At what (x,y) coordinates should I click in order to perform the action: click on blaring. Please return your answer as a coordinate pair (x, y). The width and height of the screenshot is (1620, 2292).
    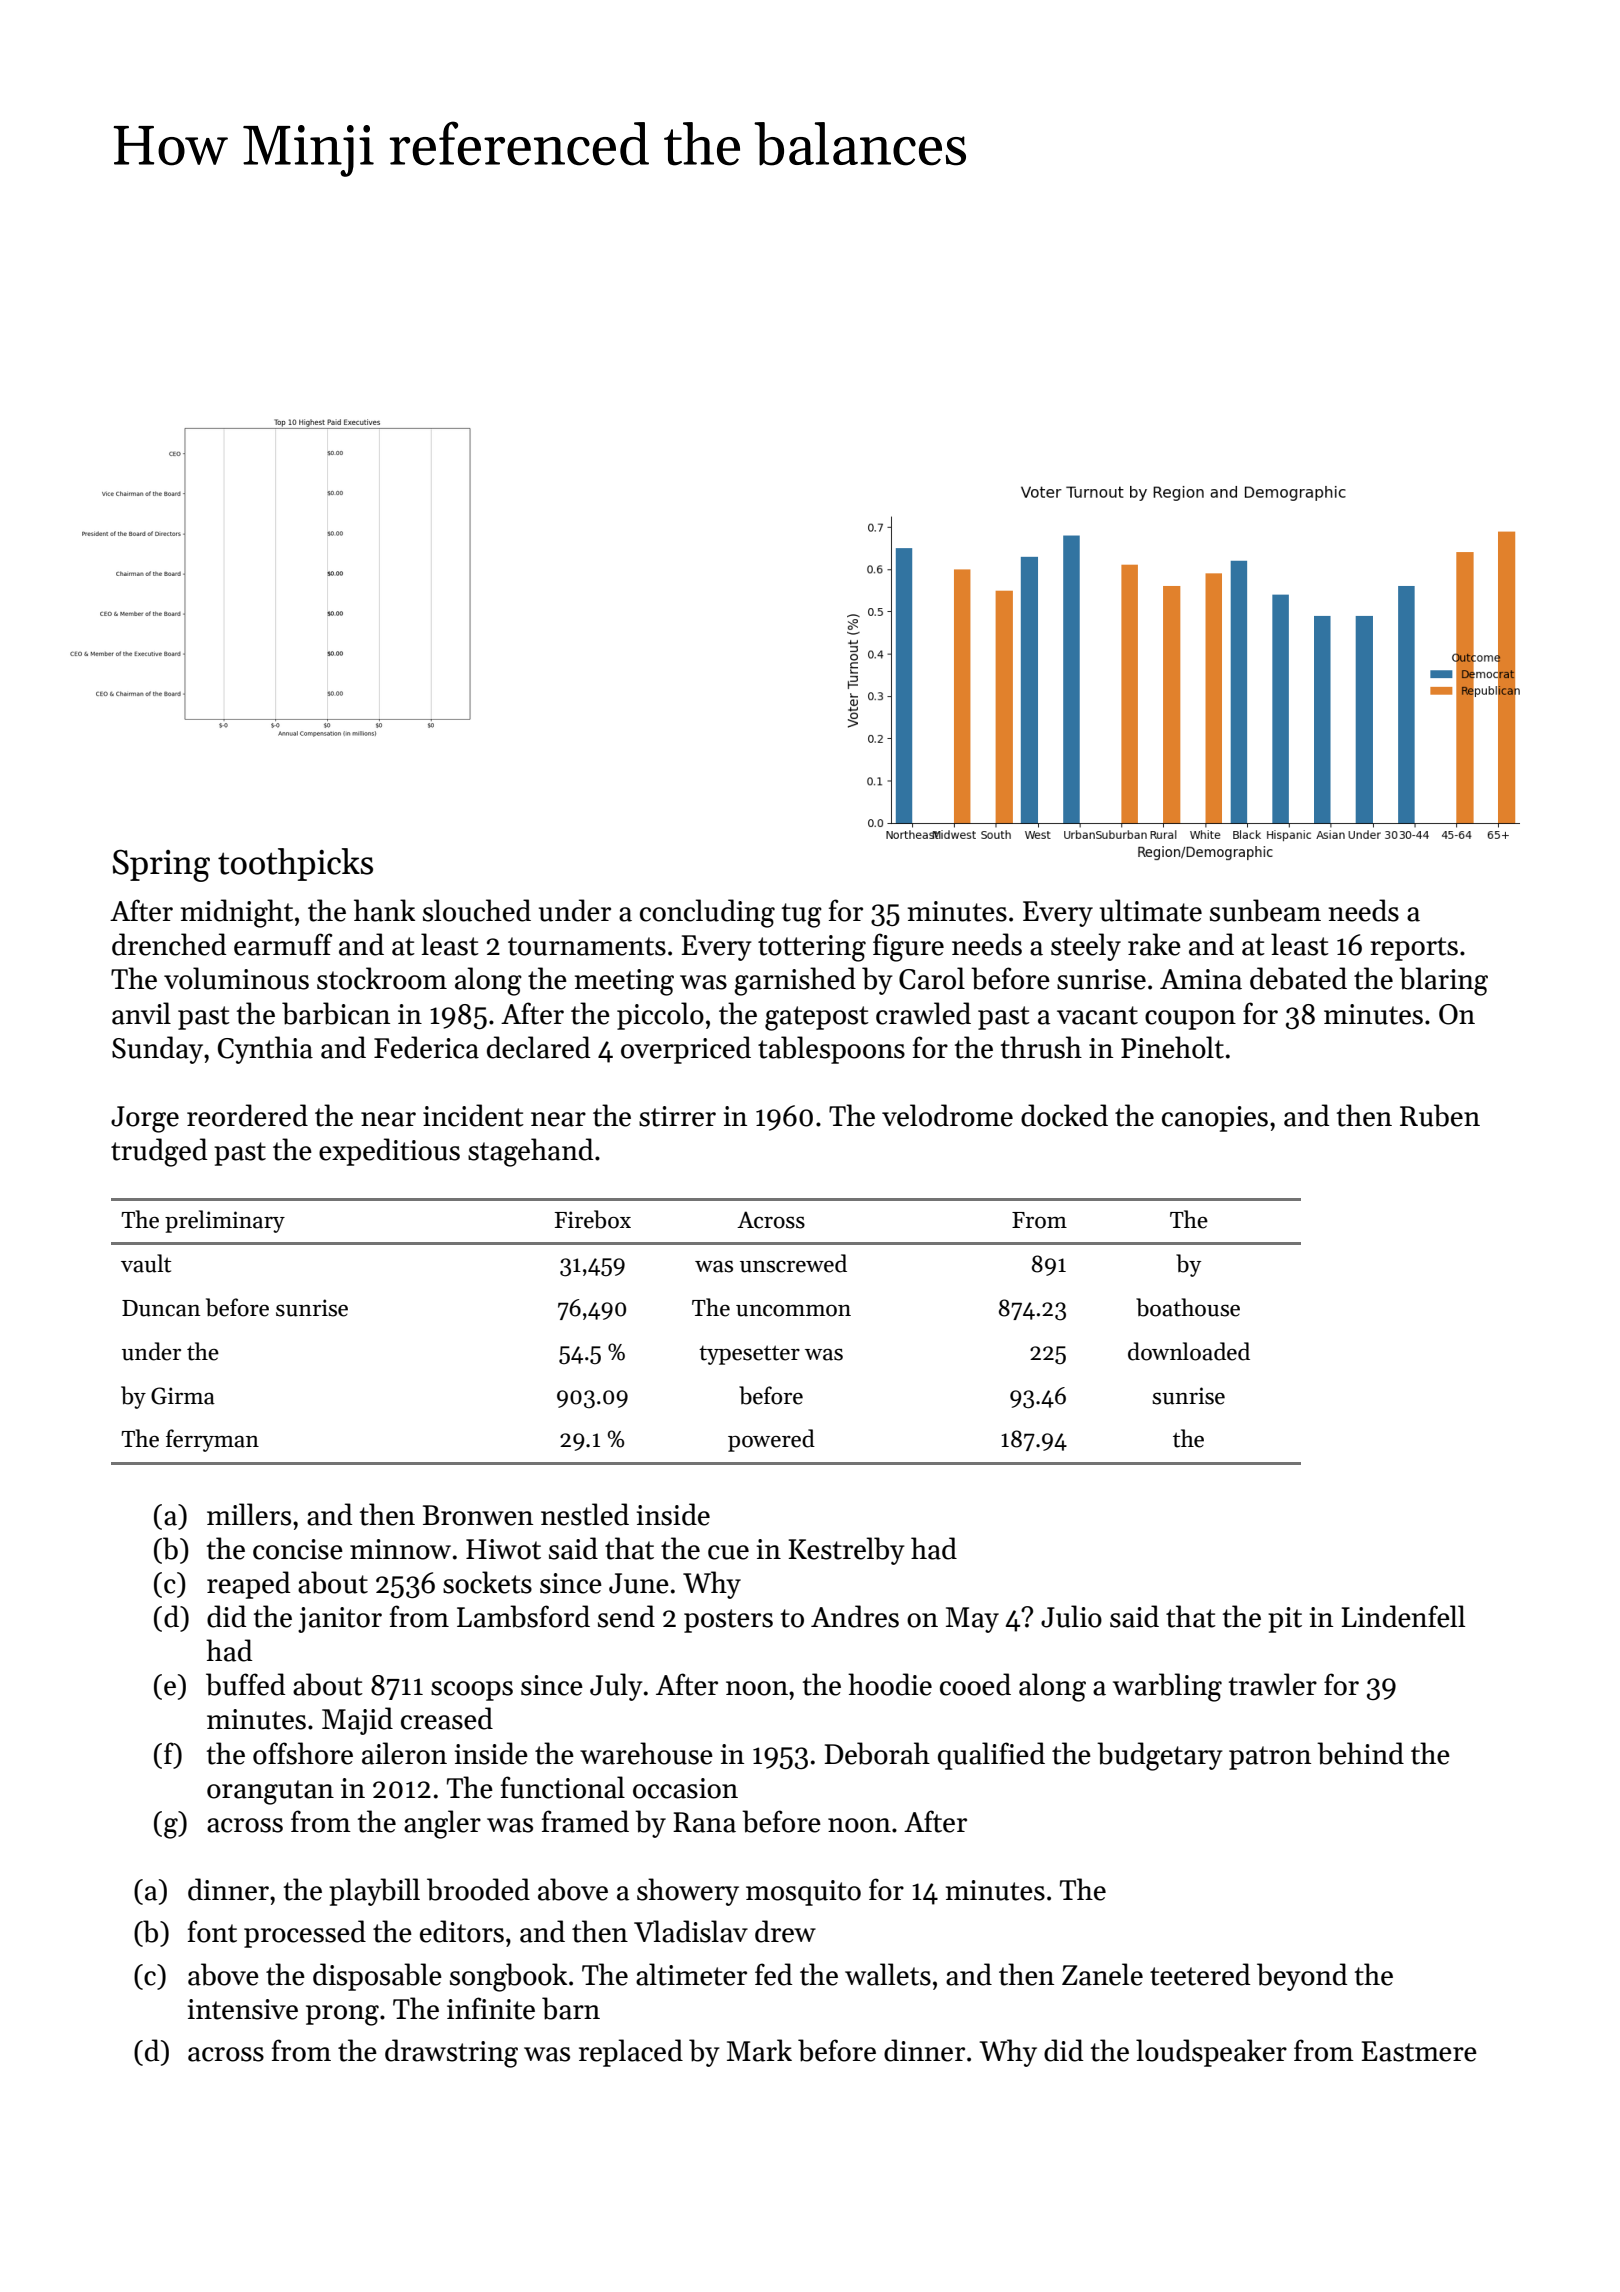
    Looking at the image, I should click on (1443, 981).
